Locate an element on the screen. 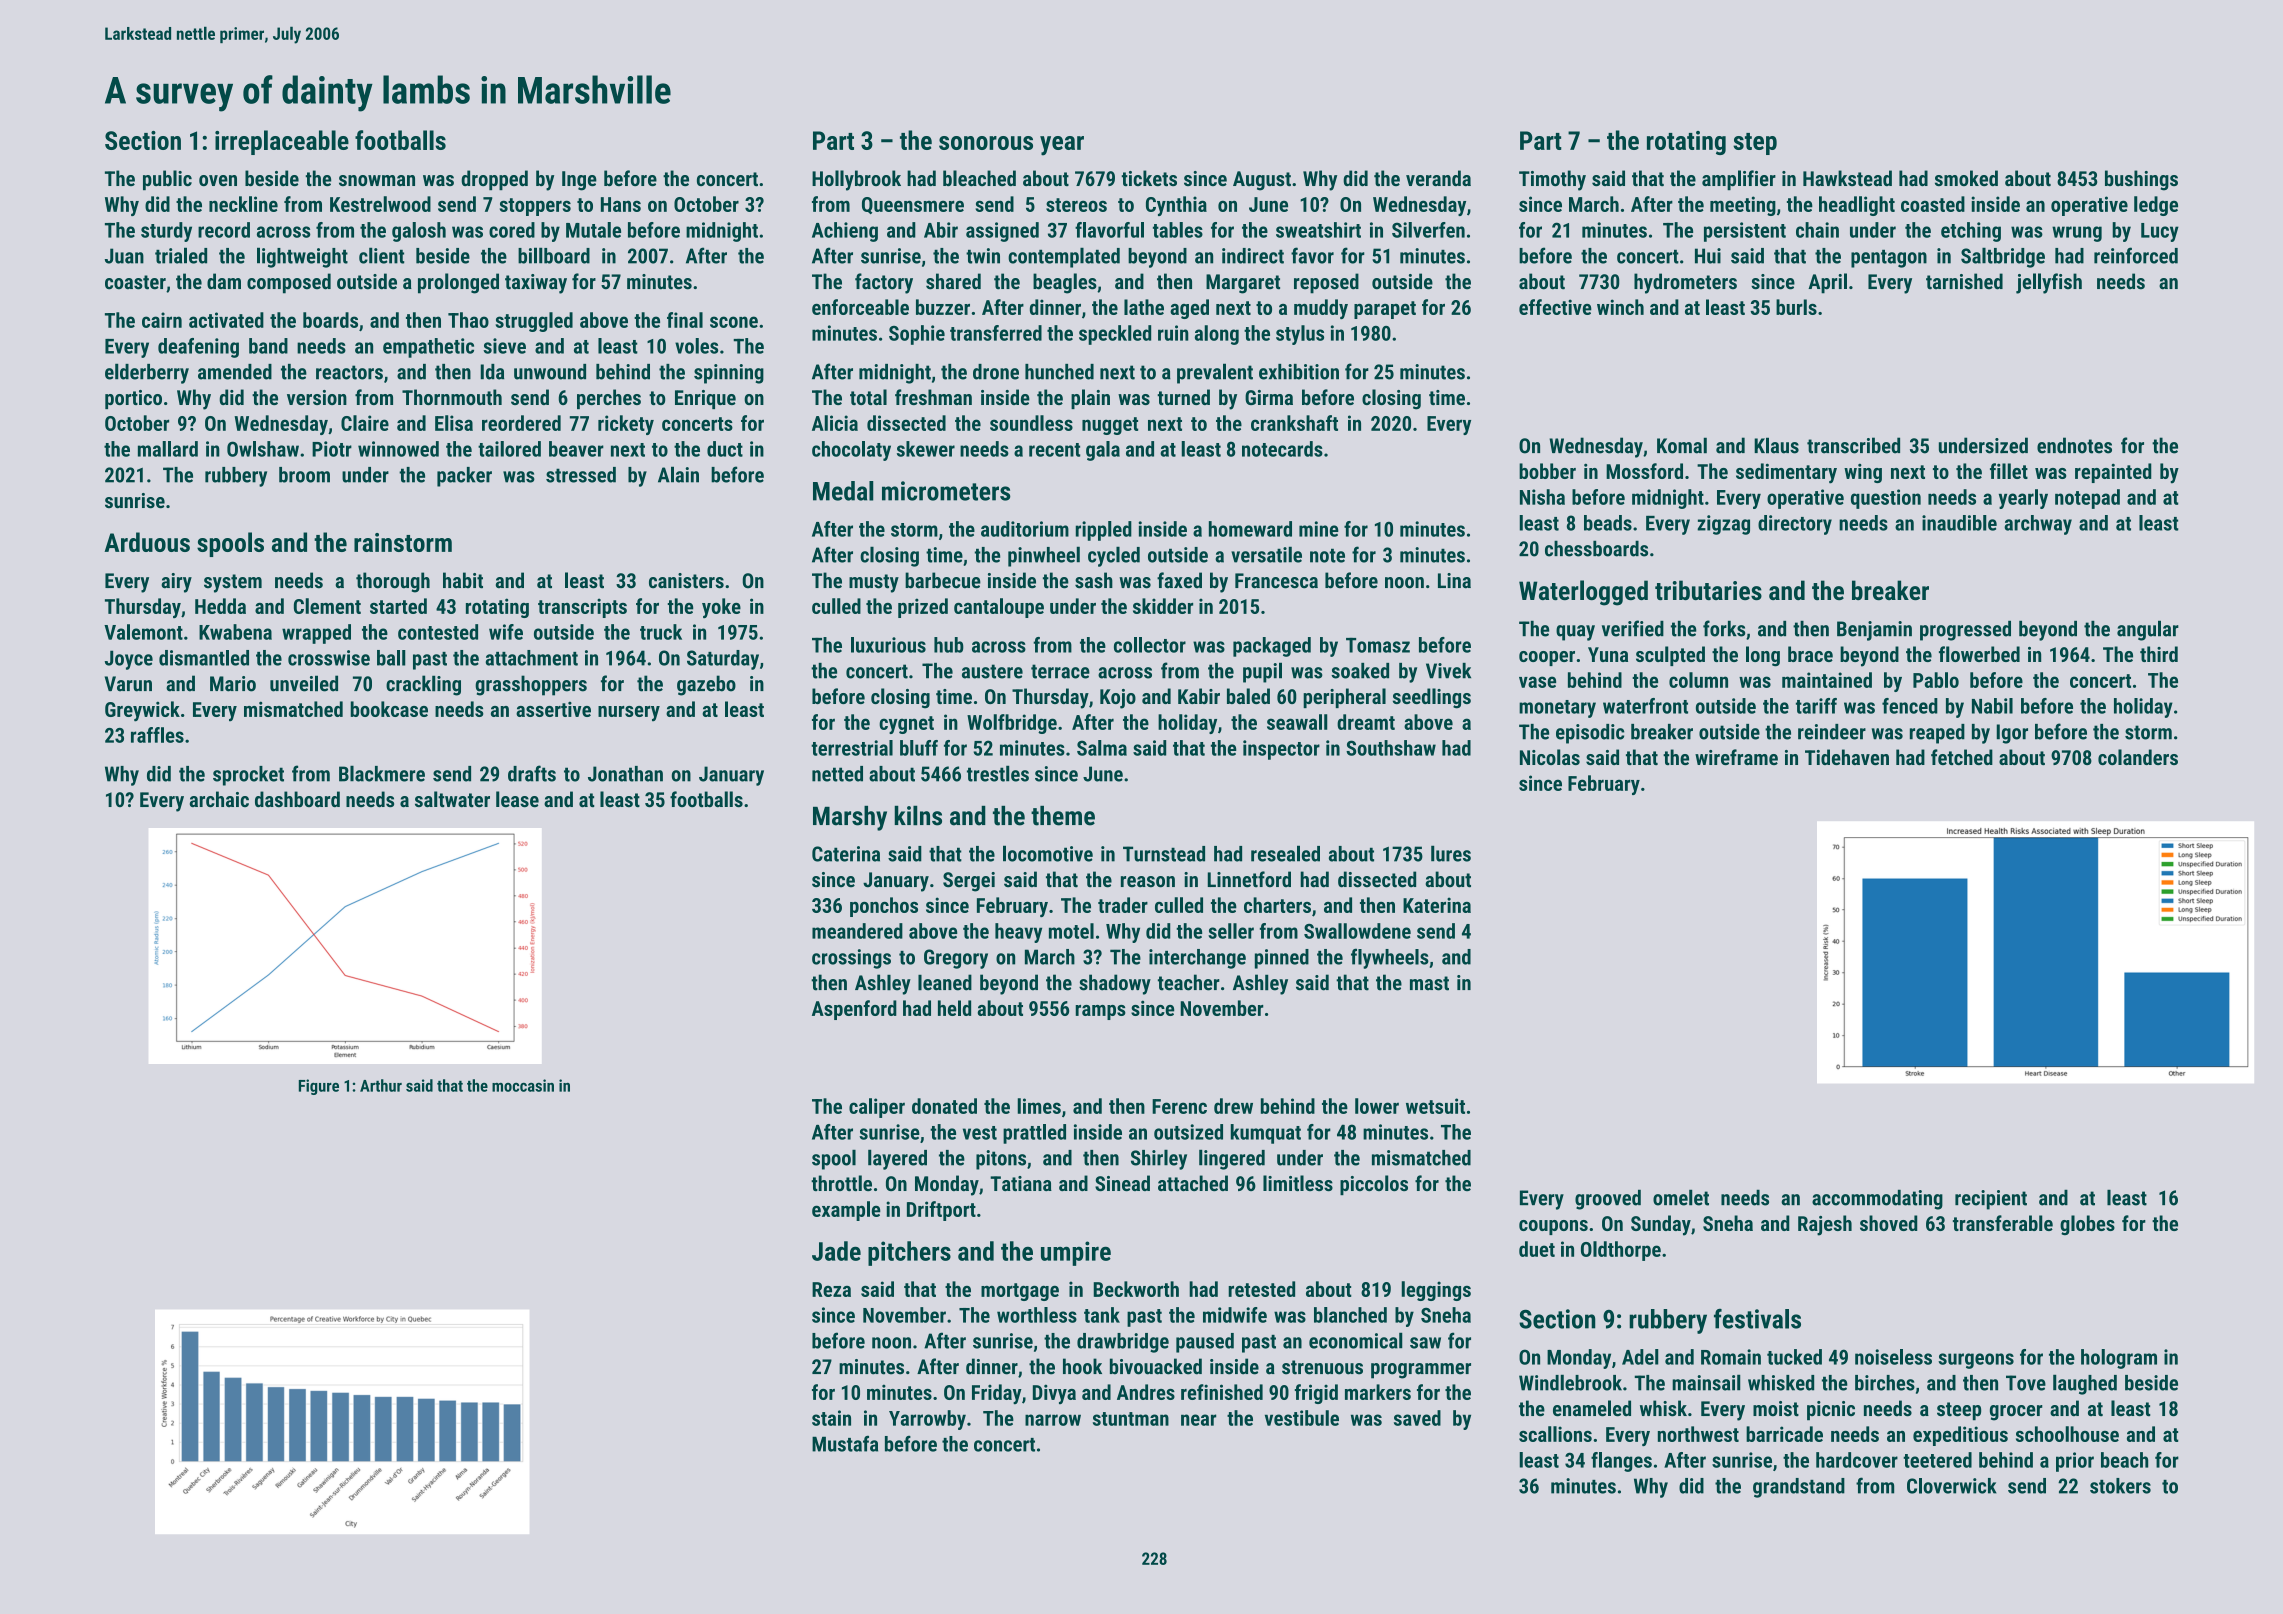 The height and width of the screenshot is (1614, 2283). moccasin is located at coordinates (523, 1085).
